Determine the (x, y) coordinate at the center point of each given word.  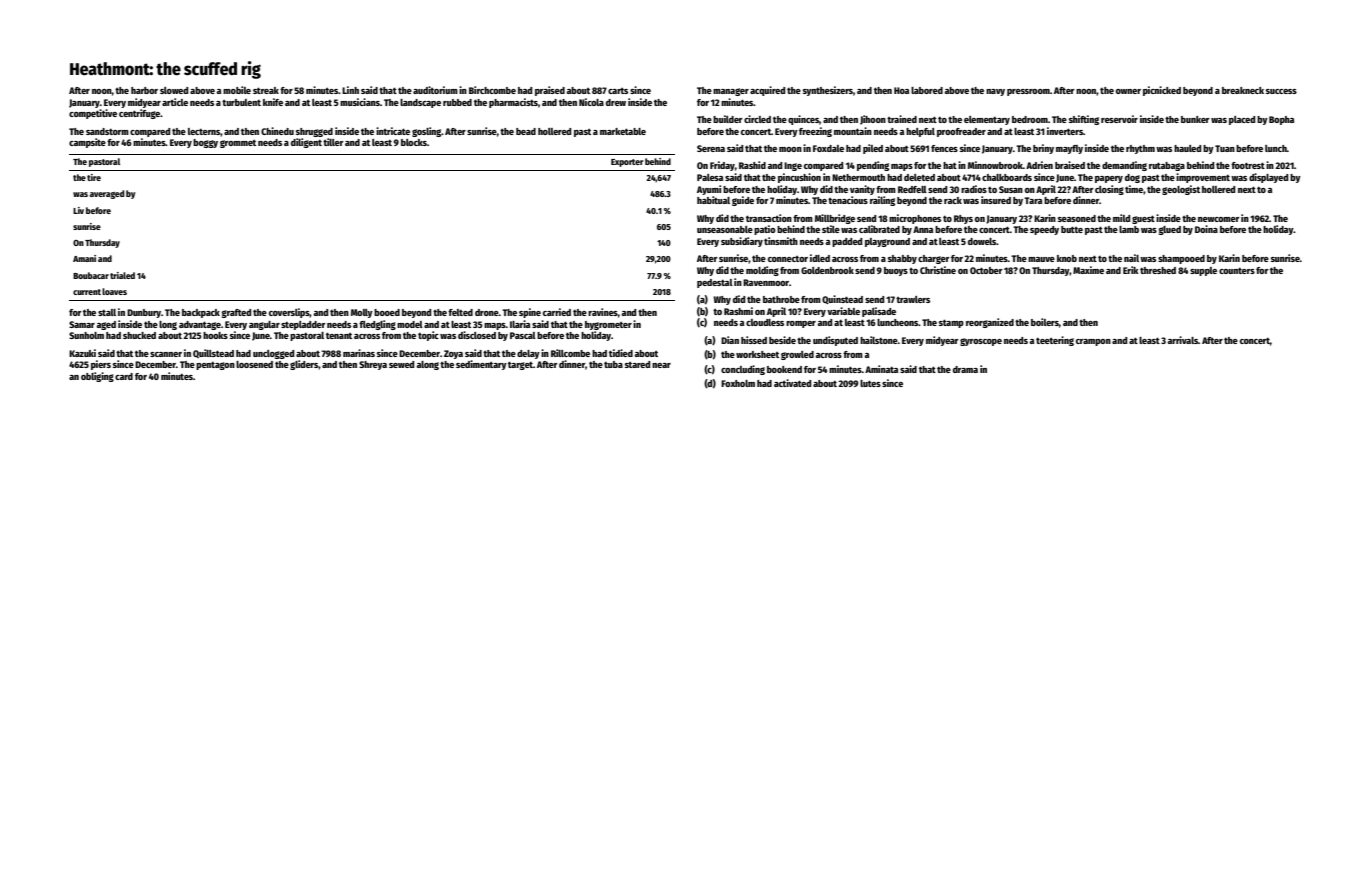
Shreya (373, 365)
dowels (982, 241)
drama (965, 369)
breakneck (1243, 90)
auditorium (435, 90)
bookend (784, 369)
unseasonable (725, 229)
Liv (78, 210)
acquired (767, 91)
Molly (362, 313)
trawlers (913, 299)
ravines (603, 312)
